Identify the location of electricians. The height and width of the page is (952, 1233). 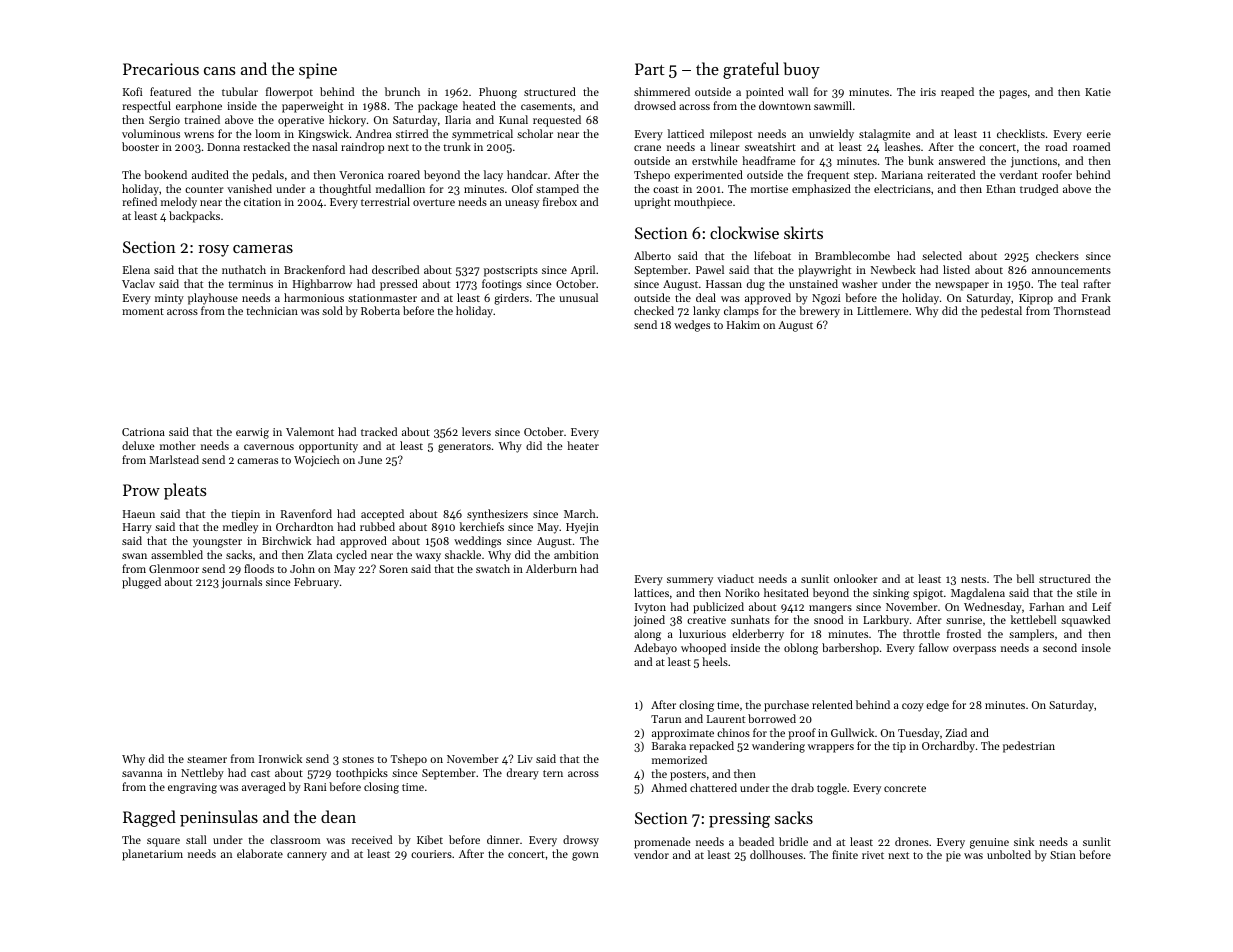
(902, 188).
